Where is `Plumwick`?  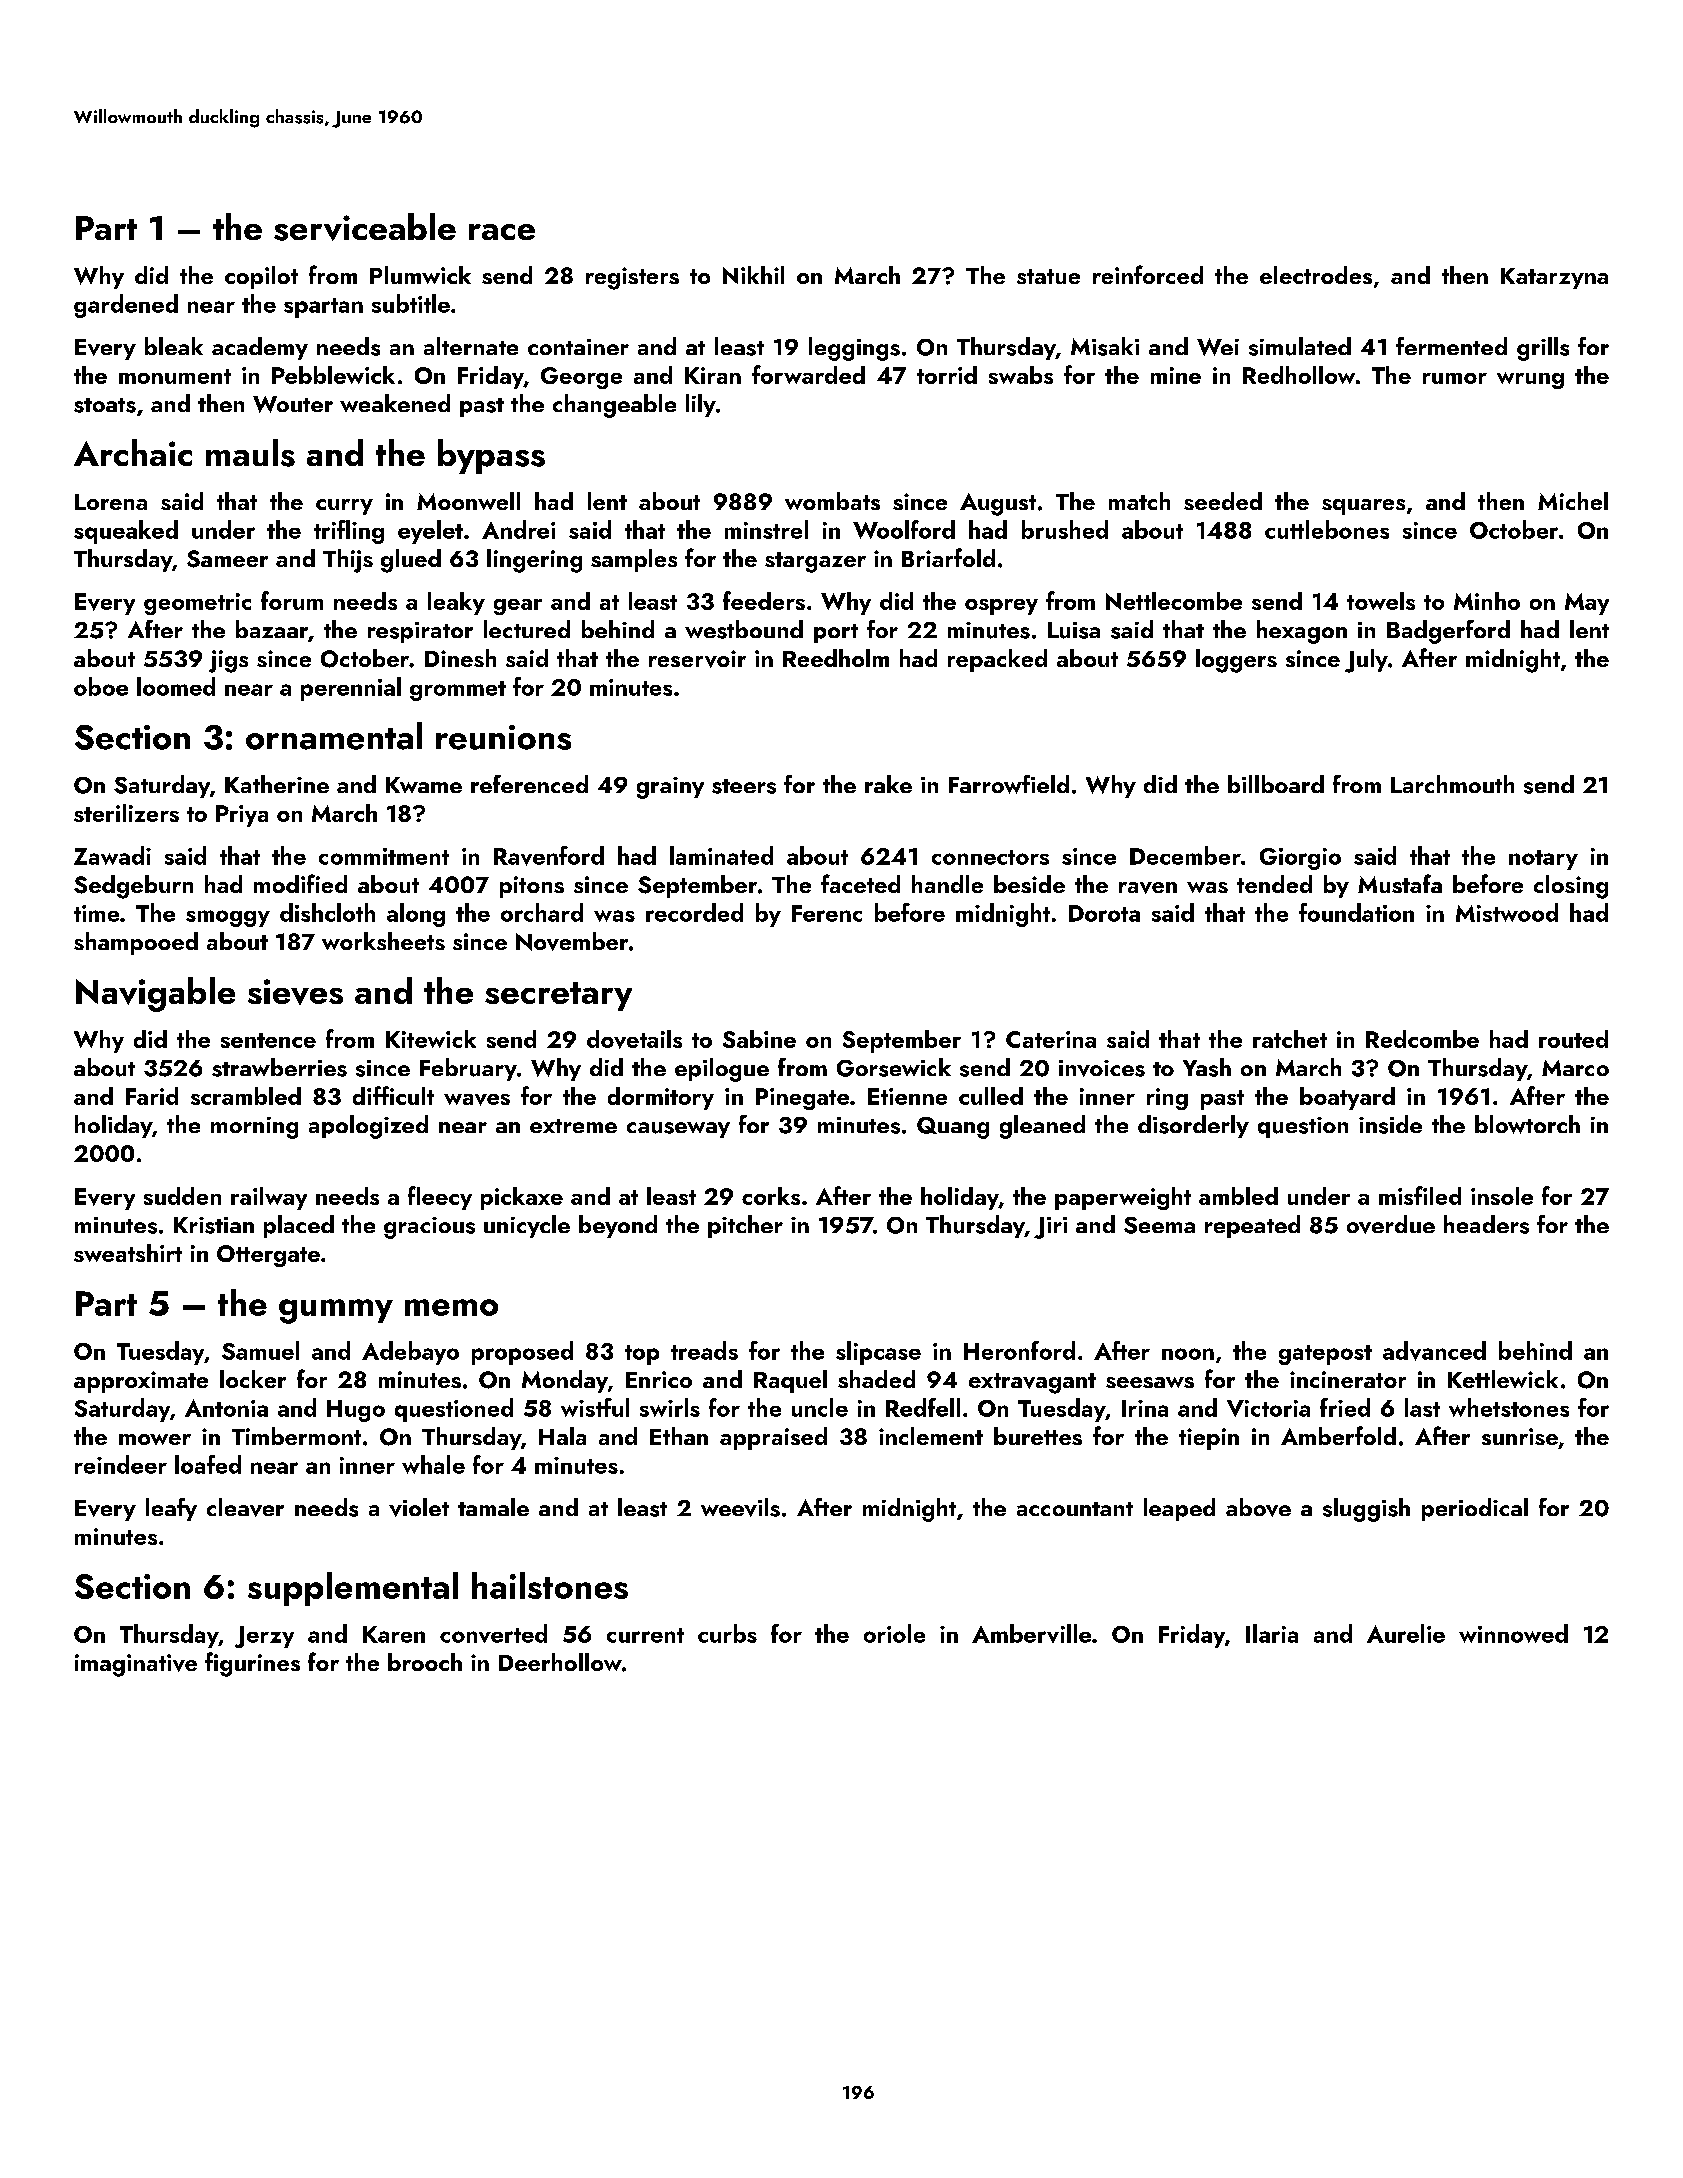
Plumwick is located at coordinates (420, 275).
